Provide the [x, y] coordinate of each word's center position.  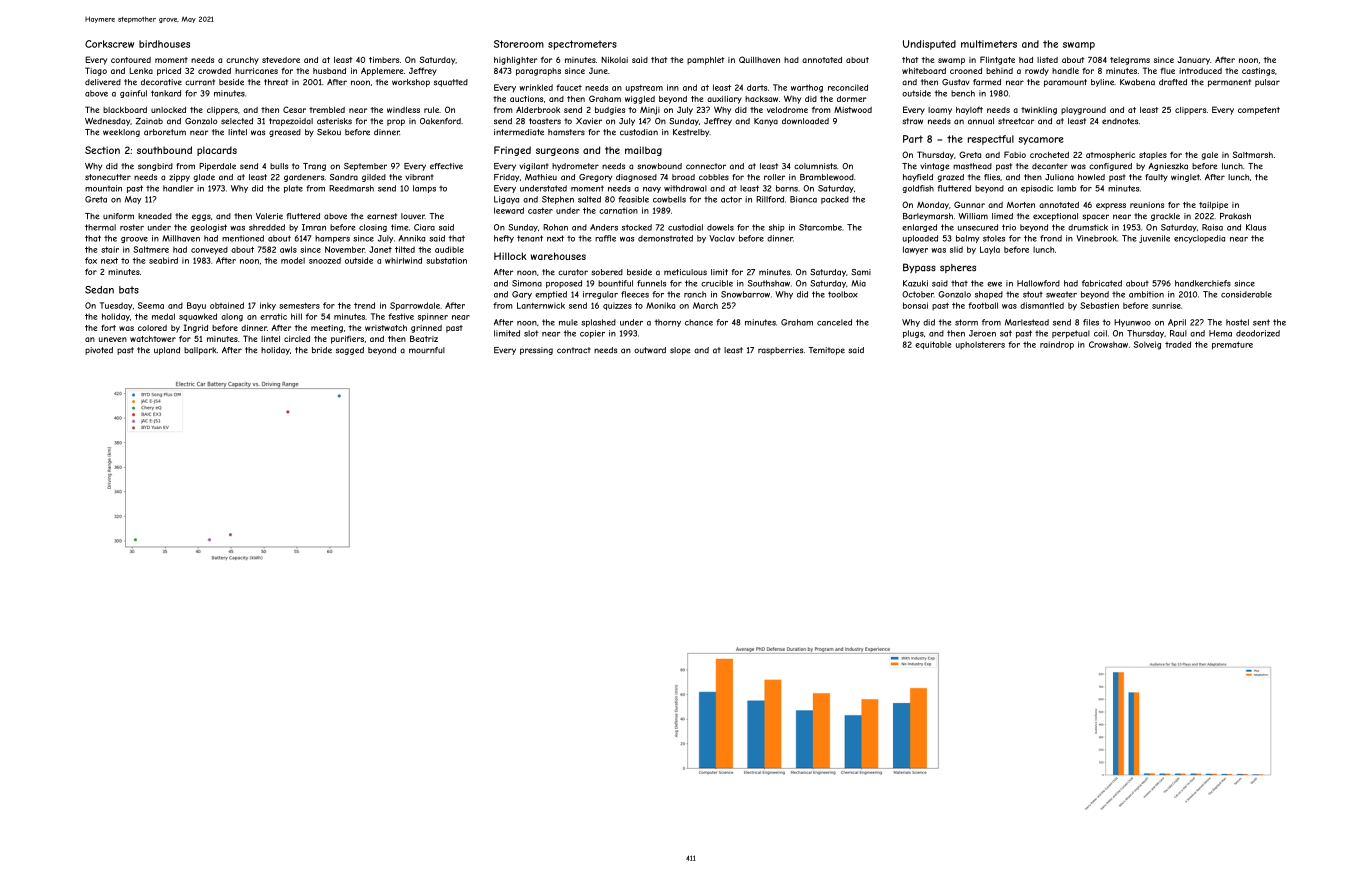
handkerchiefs [1203, 283]
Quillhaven [759, 59]
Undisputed [929, 45]
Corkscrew [109, 44]
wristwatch [386, 328]
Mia [858, 283]
